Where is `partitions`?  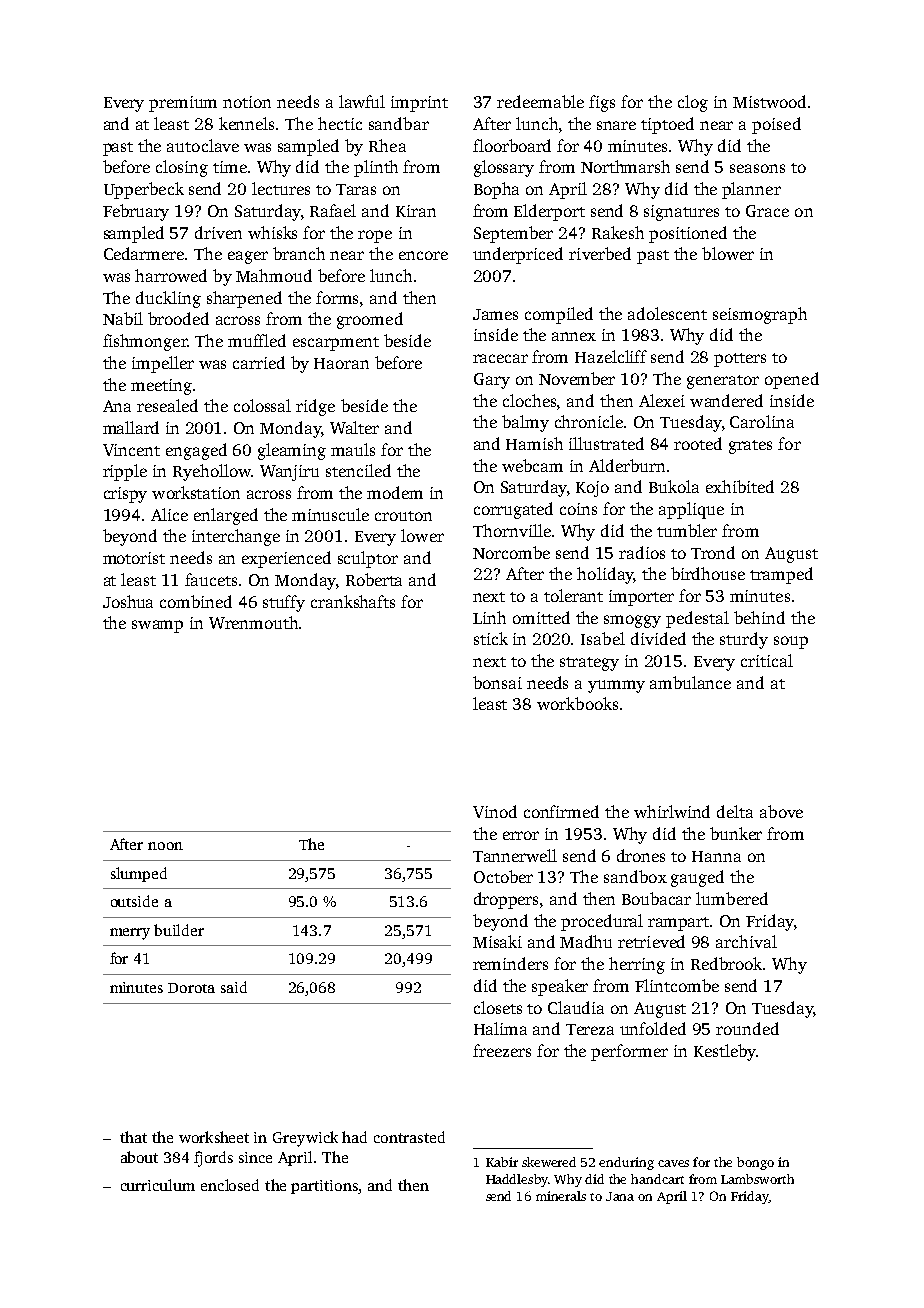 partitions is located at coordinates (325, 1187).
